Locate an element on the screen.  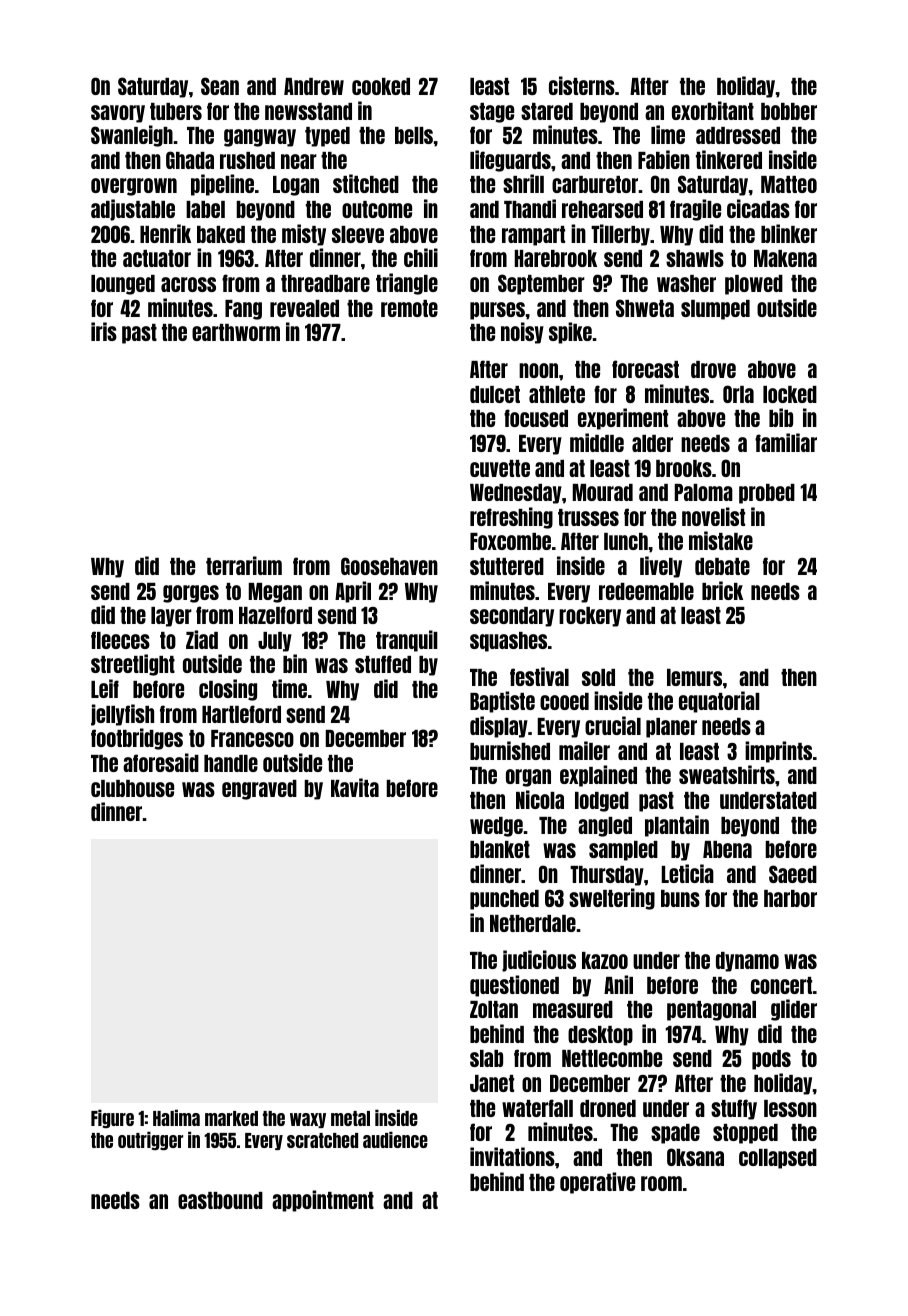
Megan is located at coordinates (275, 593).
